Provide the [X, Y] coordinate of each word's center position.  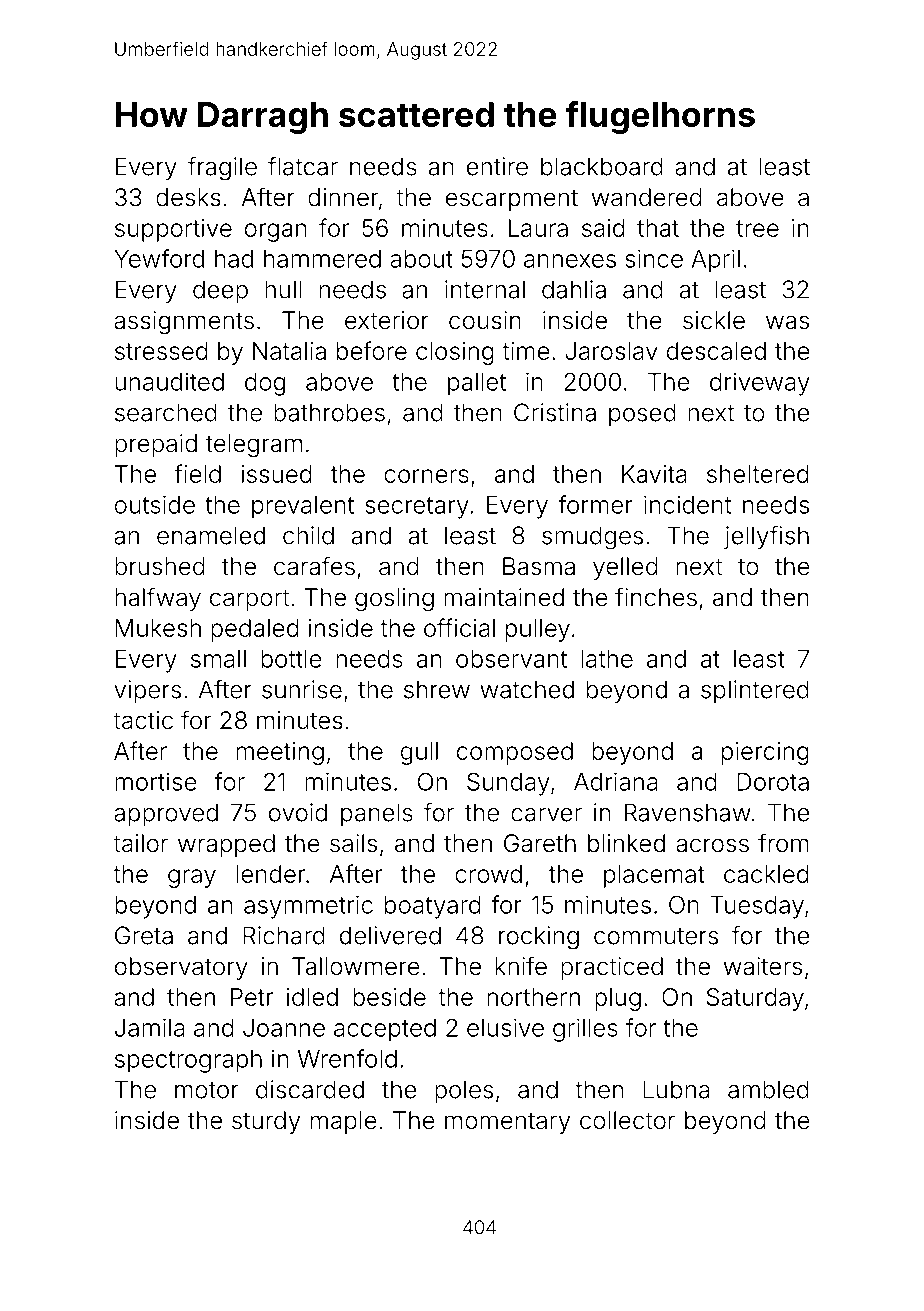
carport [249, 600]
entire [497, 166]
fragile [222, 169]
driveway [760, 384]
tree [757, 228]
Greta [144, 935]
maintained [504, 597]
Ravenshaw [688, 812]
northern [533, 997]
